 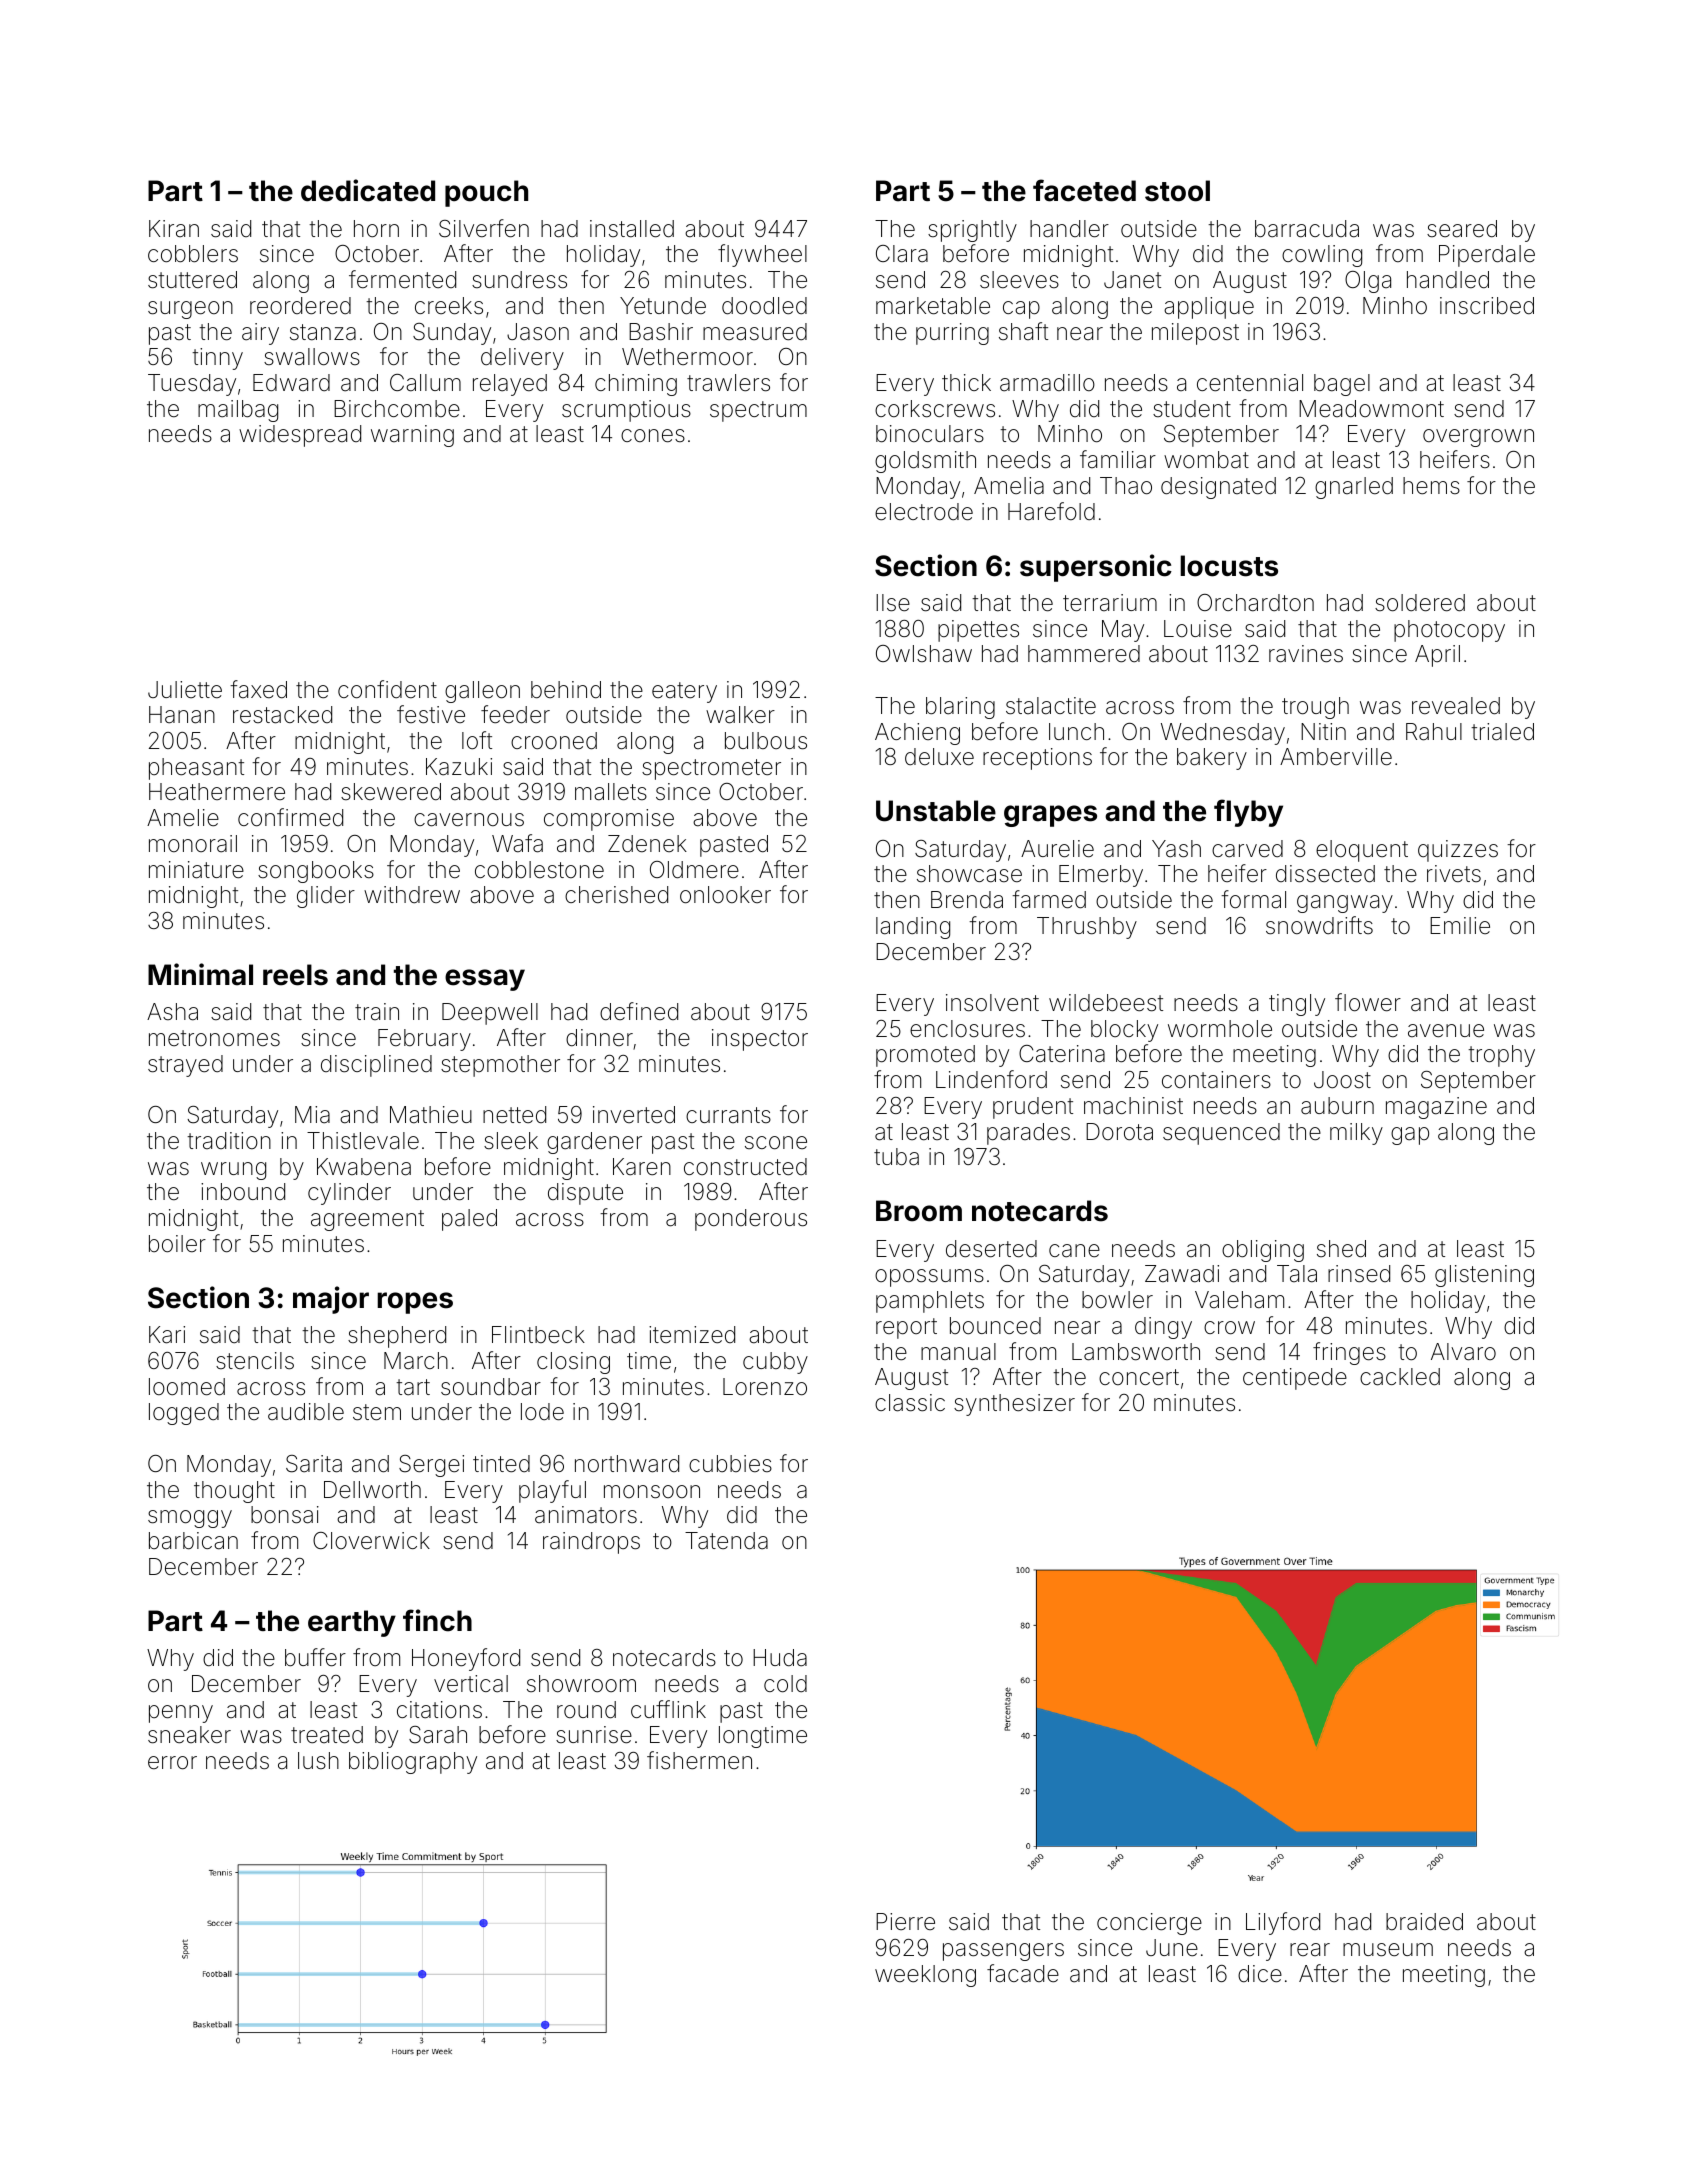 I want to click on itemized, so click(x=692, y=1335).
